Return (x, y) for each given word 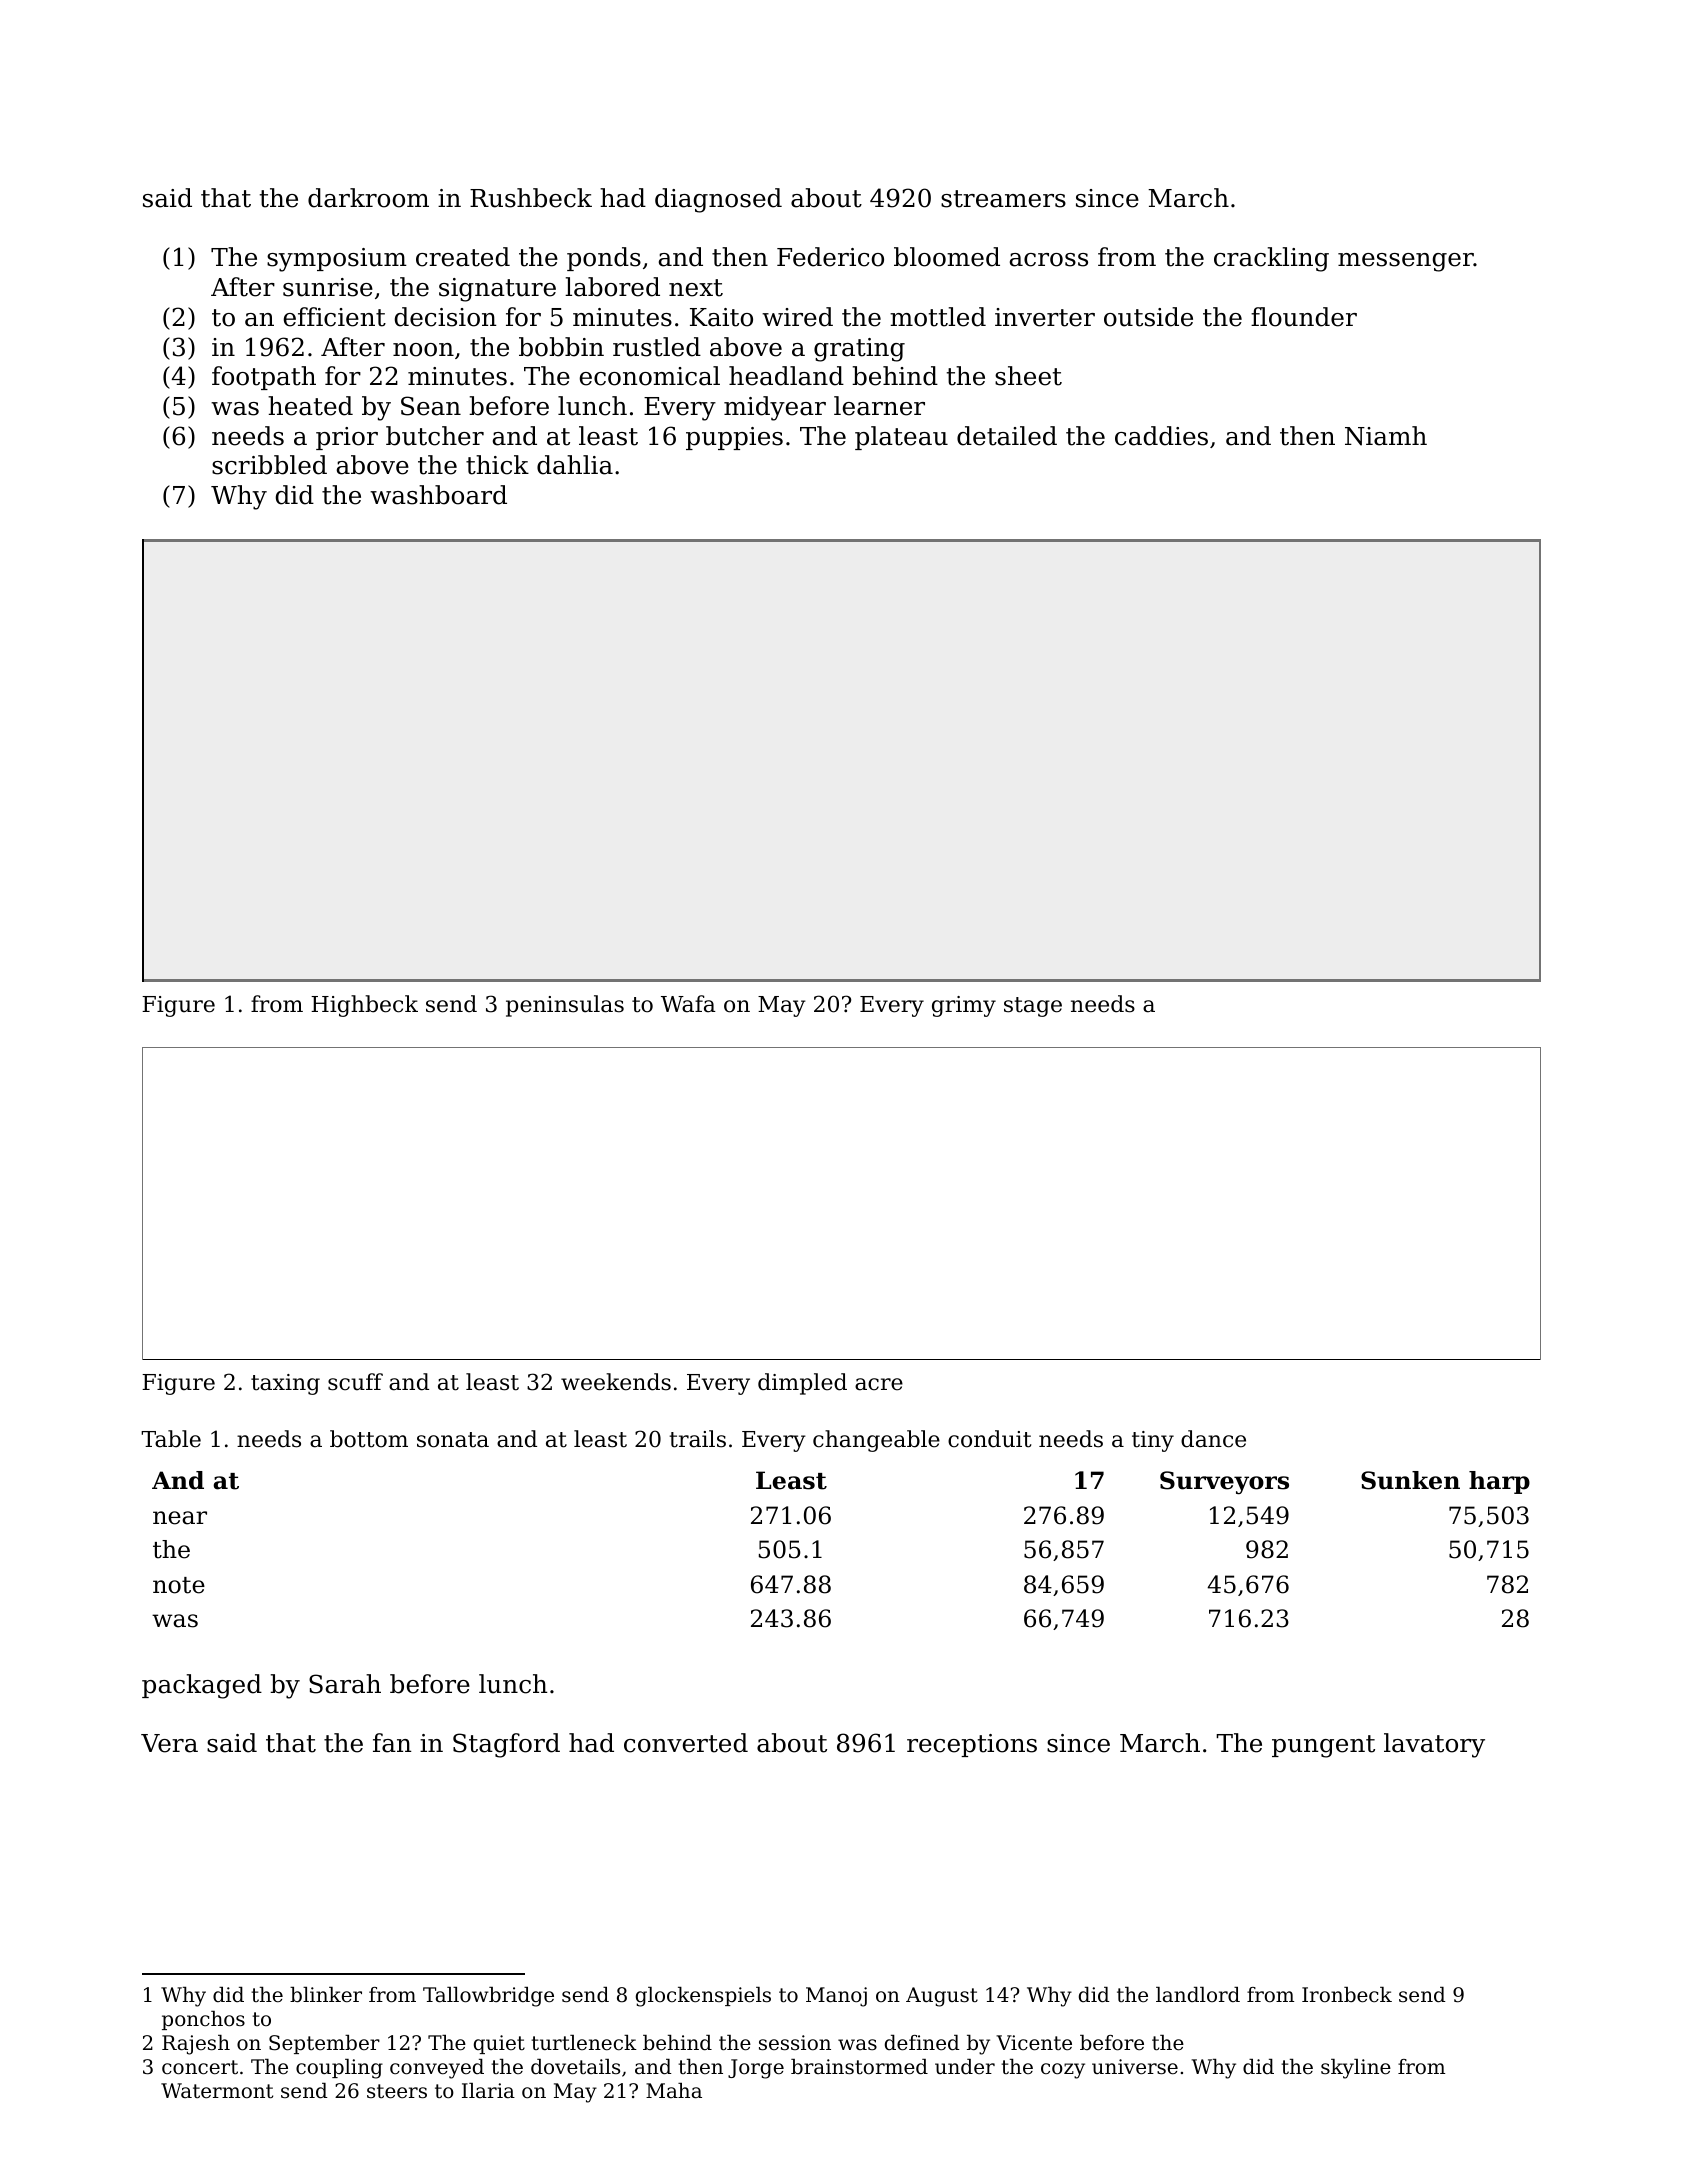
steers (397, 2091)
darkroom (368, 198)
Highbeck (364, 1006)
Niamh (1386, 436)
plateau (901, 438)
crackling (1271, 259)
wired (797, 317)
